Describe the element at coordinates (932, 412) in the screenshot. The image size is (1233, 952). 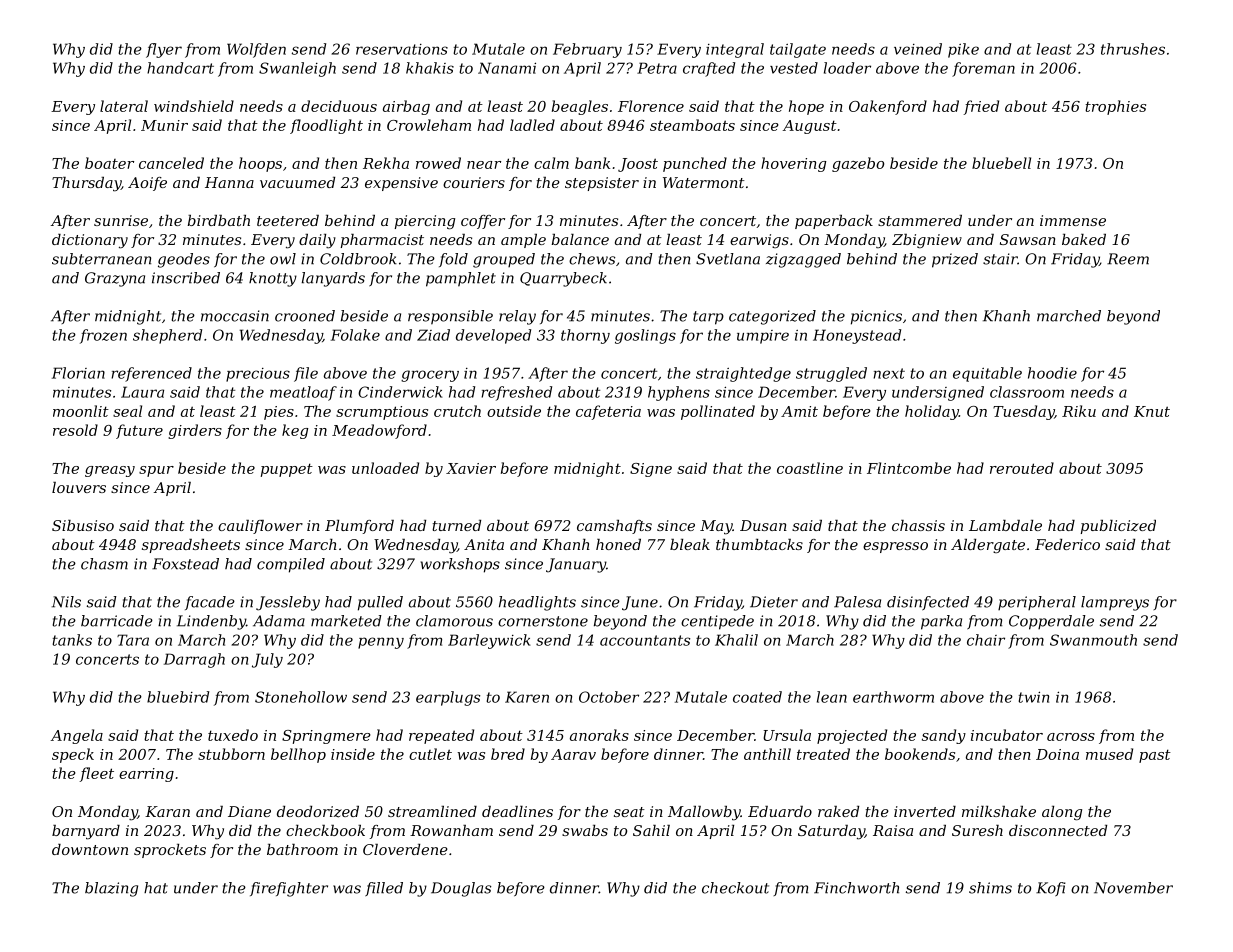
I see `holiday` at that location.
